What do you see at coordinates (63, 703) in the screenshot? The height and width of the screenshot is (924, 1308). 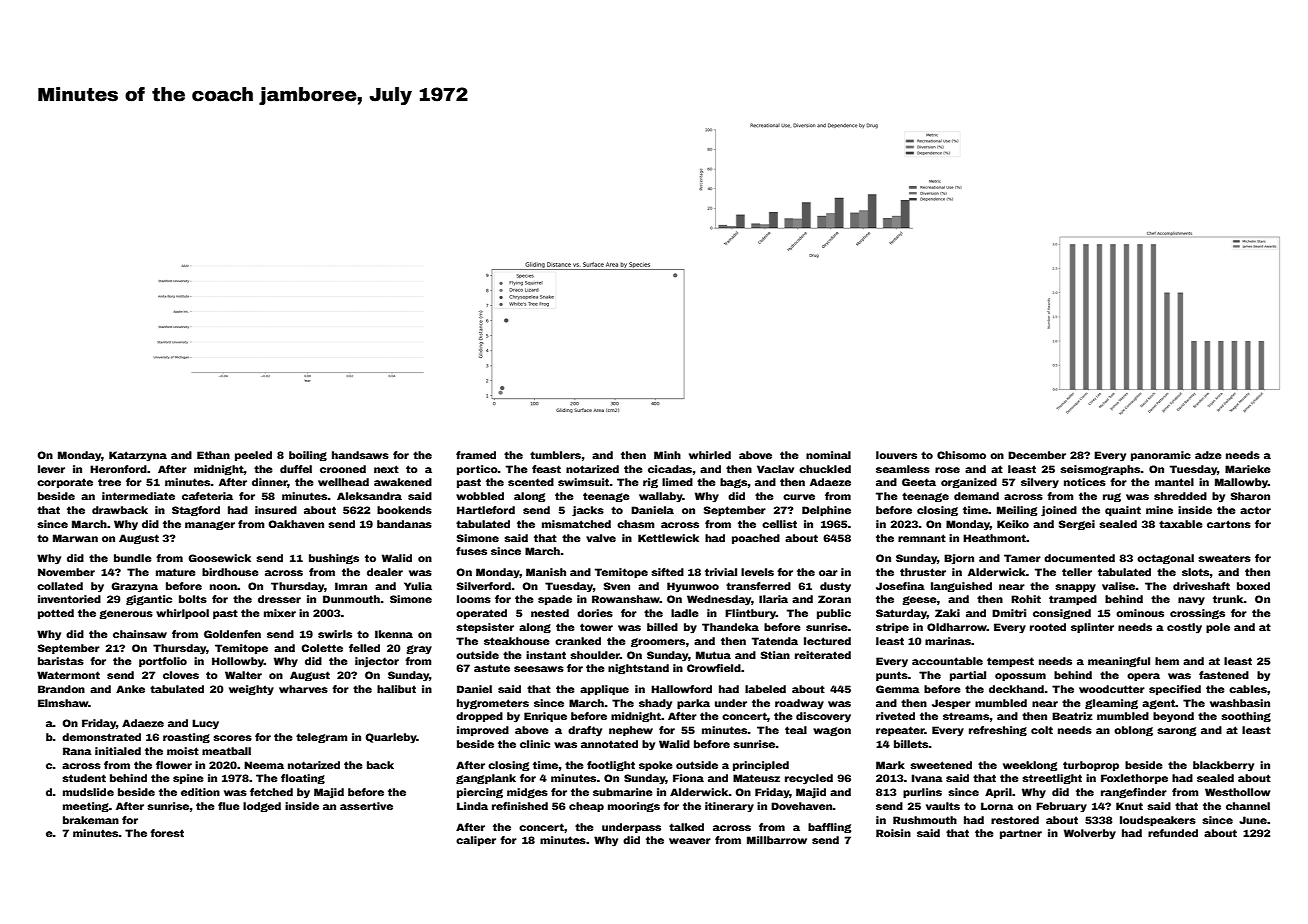 I see `Elmshaw` at bounding box center [63, 703].
